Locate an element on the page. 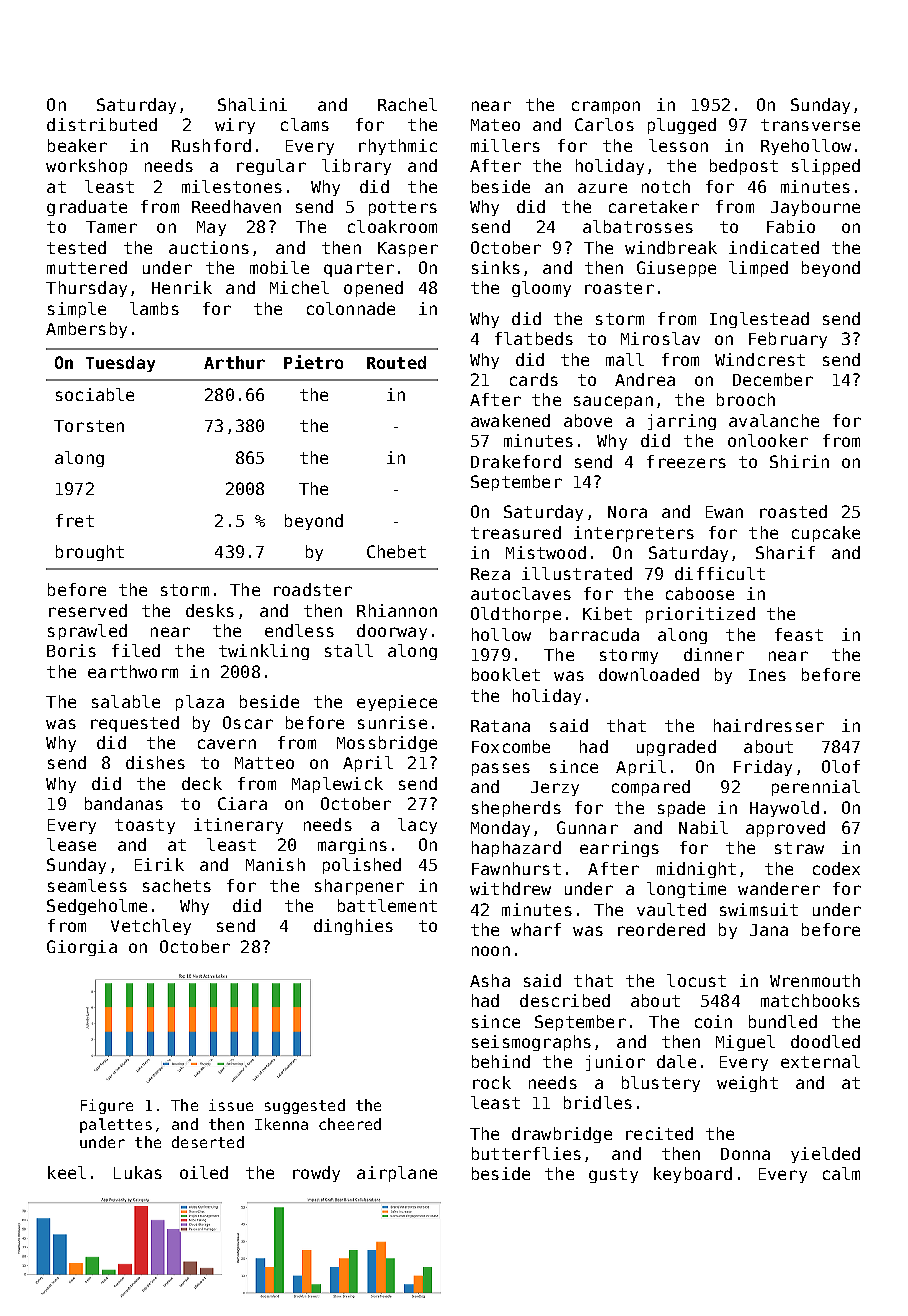 Image resolution: width=908 pixels, height=1316 pixels. Inglestead is located at coordinates (759, 320).
